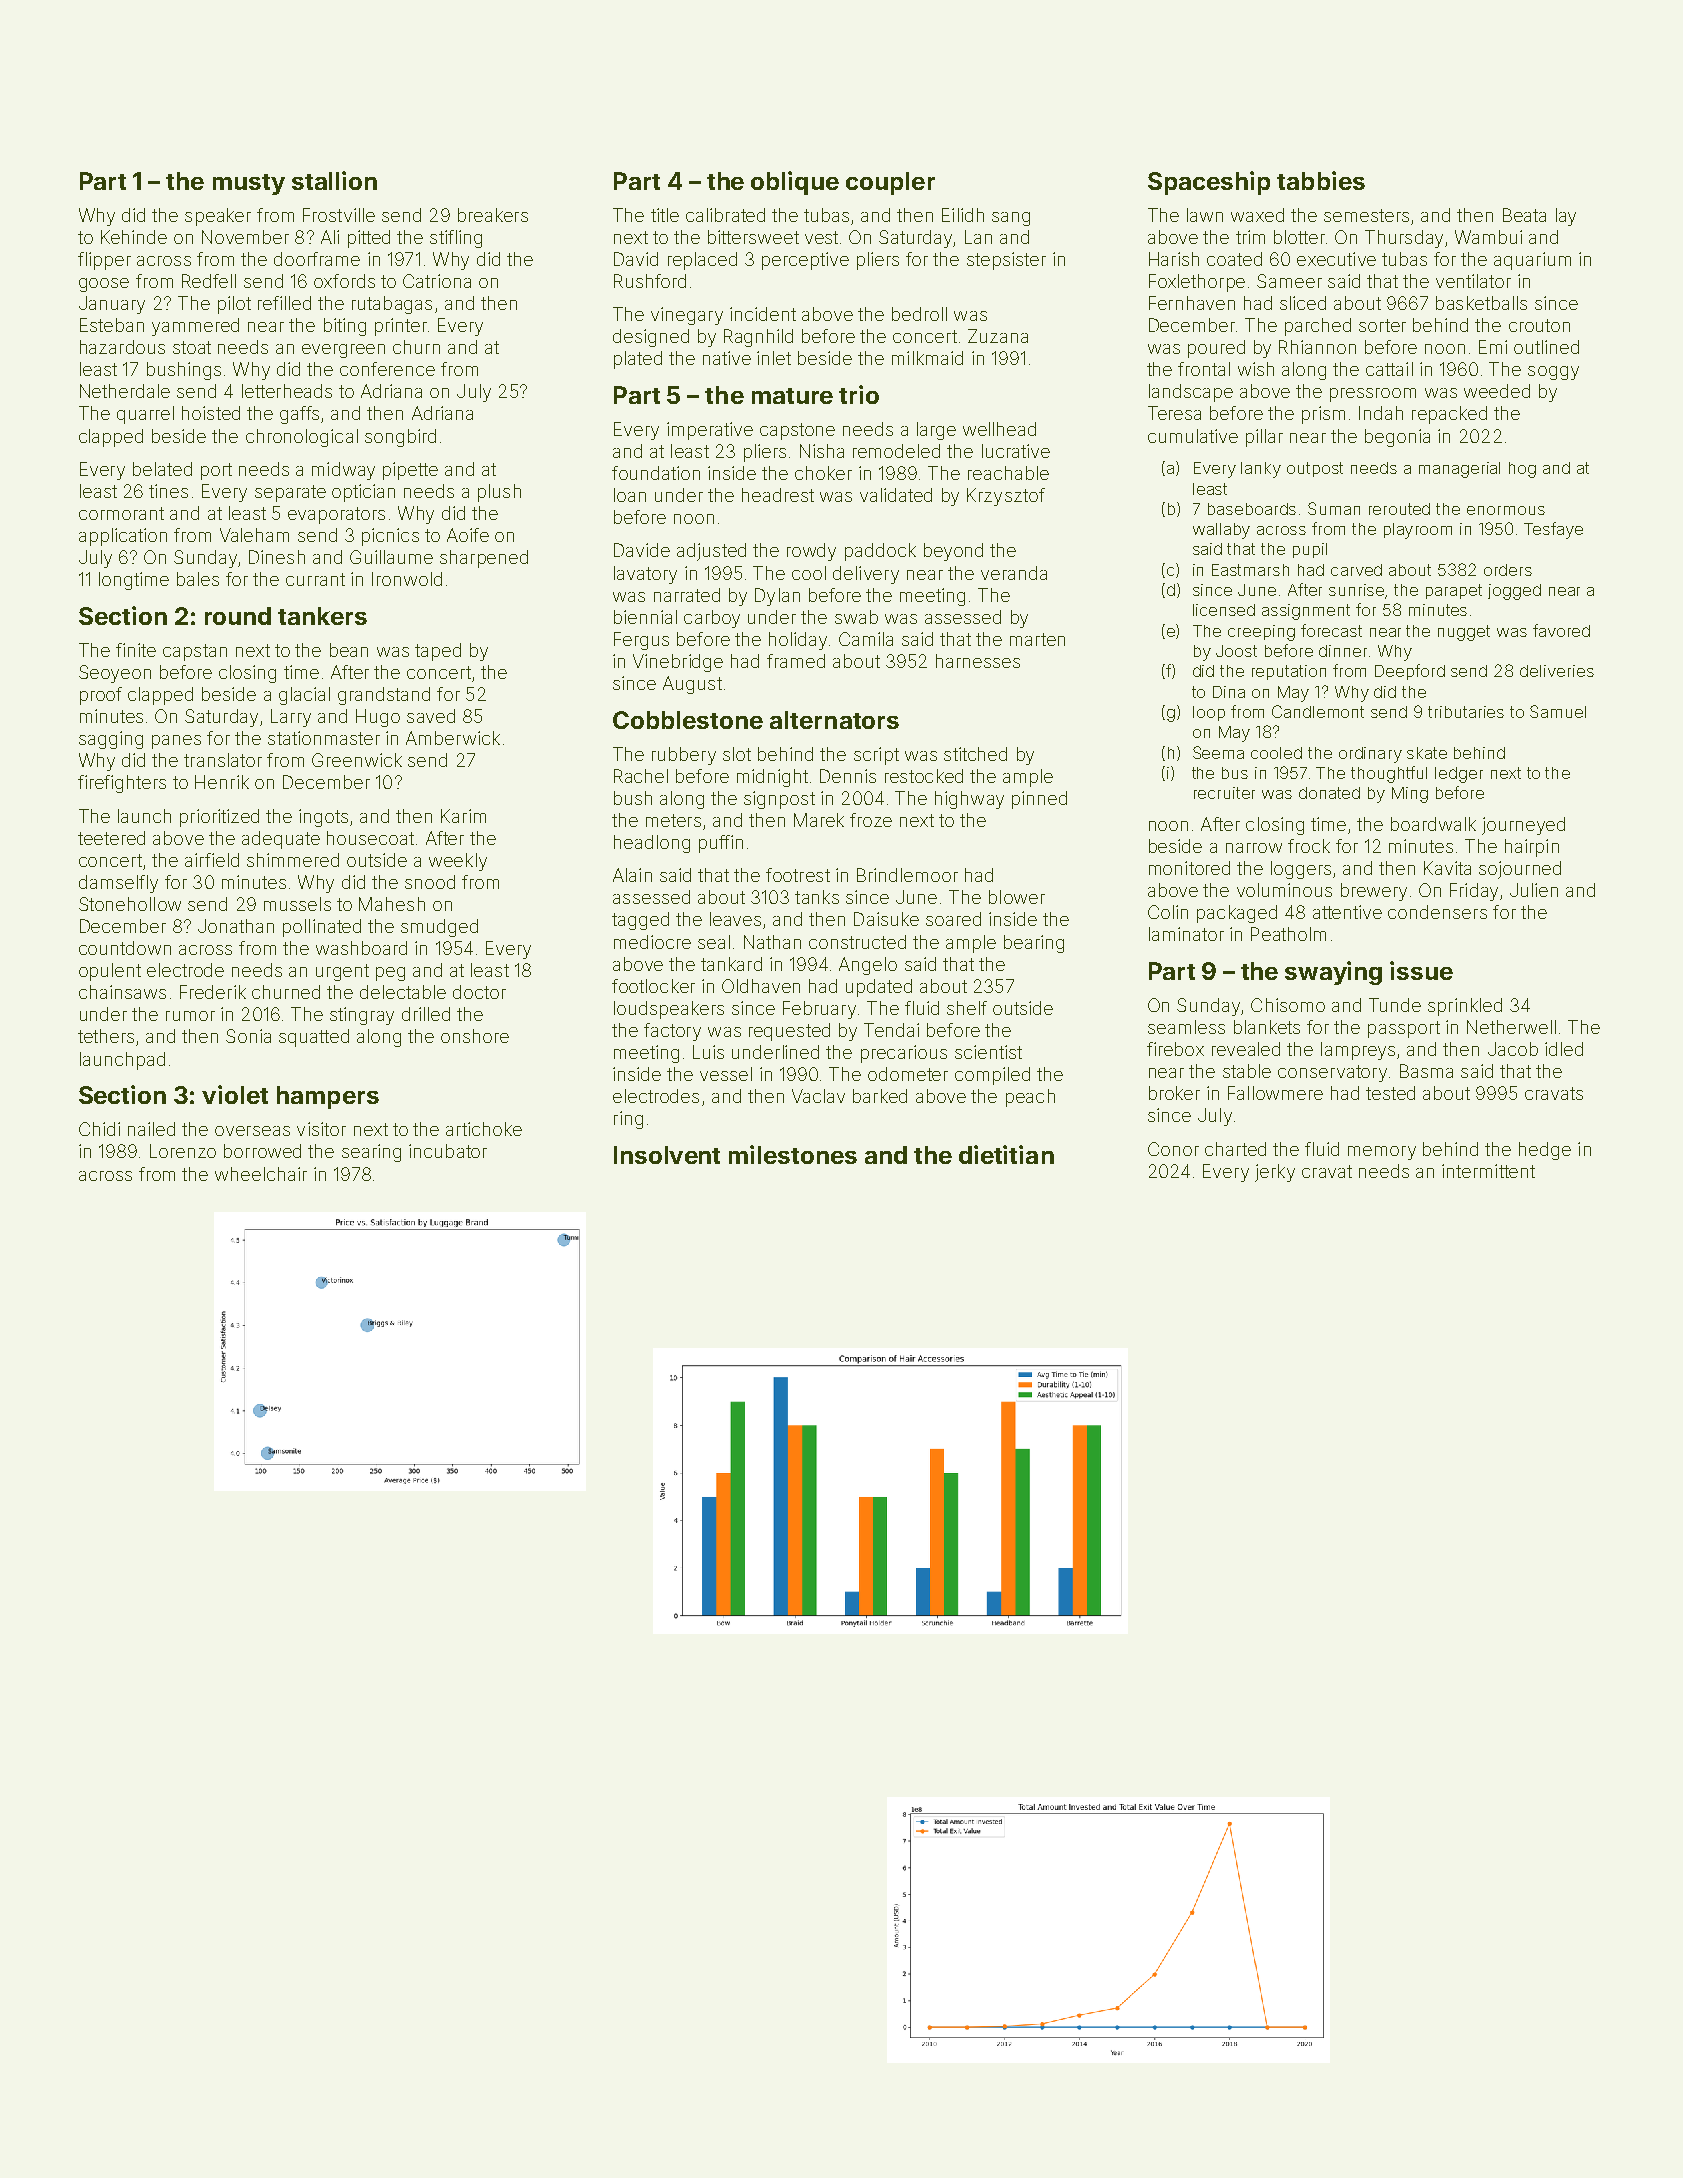  I want to click on Redfell, so click(209, 281).
